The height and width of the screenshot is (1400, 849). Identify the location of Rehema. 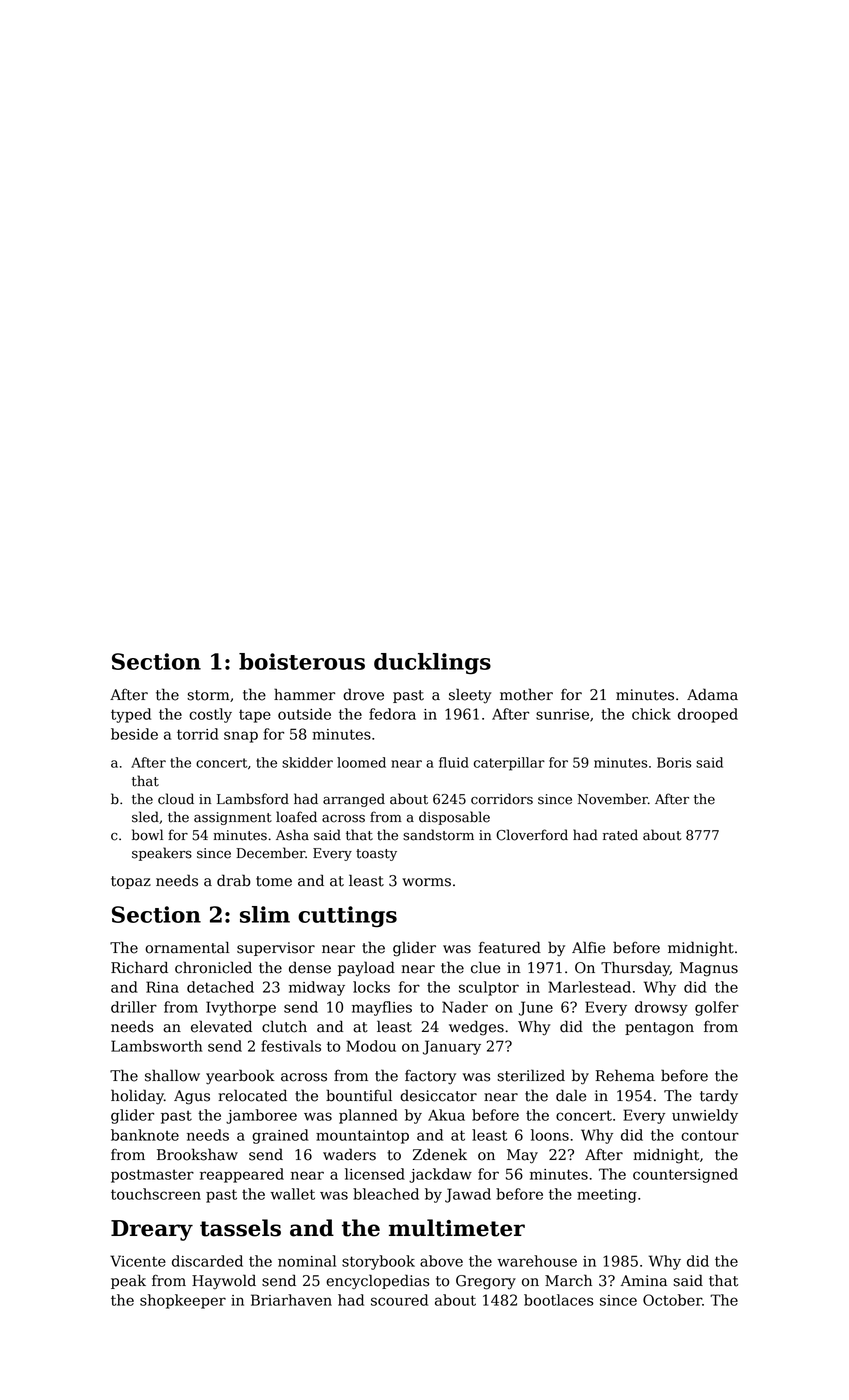
(625, 1075).
